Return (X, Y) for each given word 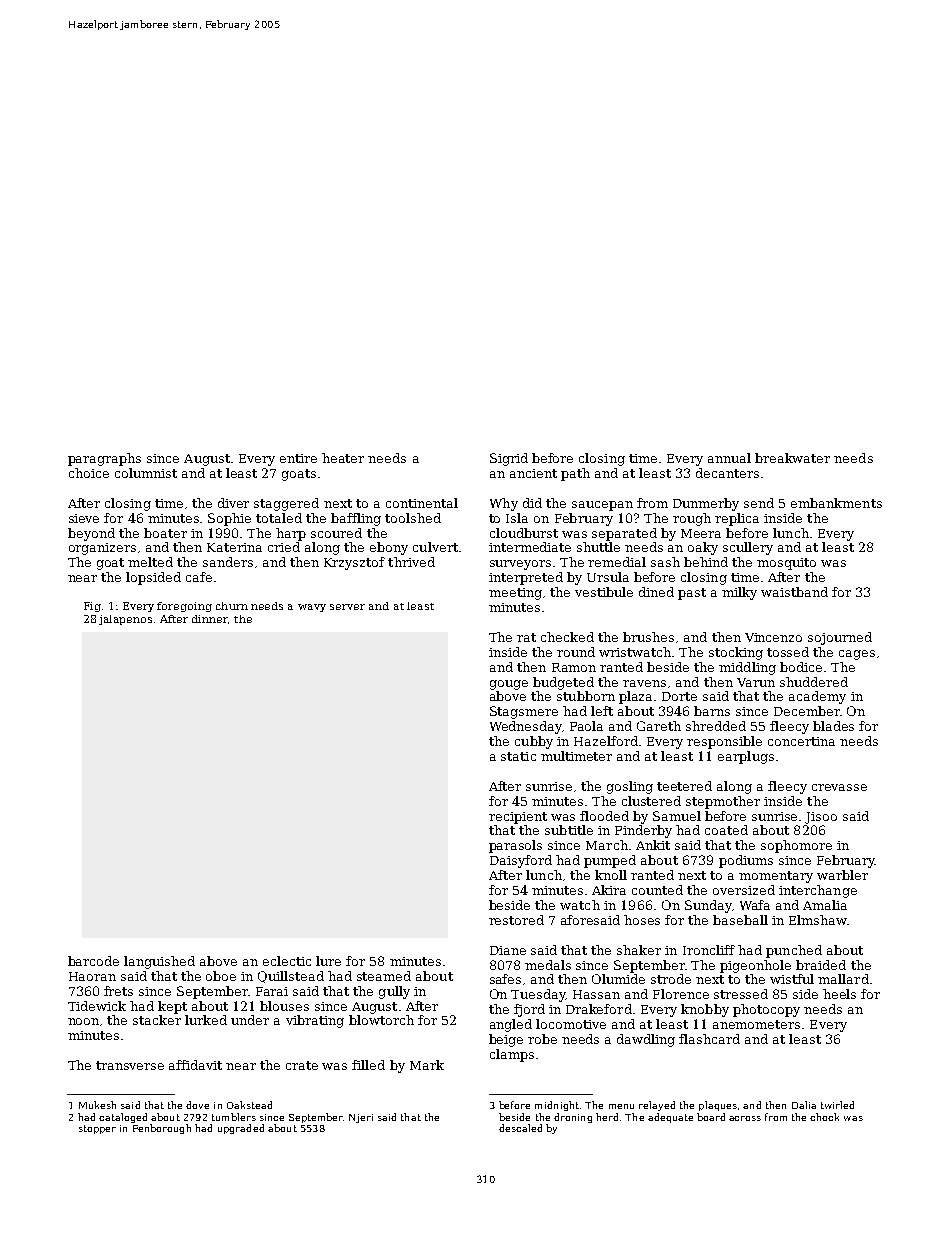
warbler (842, 875)
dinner (210, 619)
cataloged (123, 1118)
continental (422, 503)
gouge (509, 685)
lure (328, 961)
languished (159, 962)
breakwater (792, 458)
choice (89, 473)
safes (505, 979)
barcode (93, 961)
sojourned (840, 638)
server (347, 607)
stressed (741, 994)
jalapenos (125, 620)
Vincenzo (773, 637)
